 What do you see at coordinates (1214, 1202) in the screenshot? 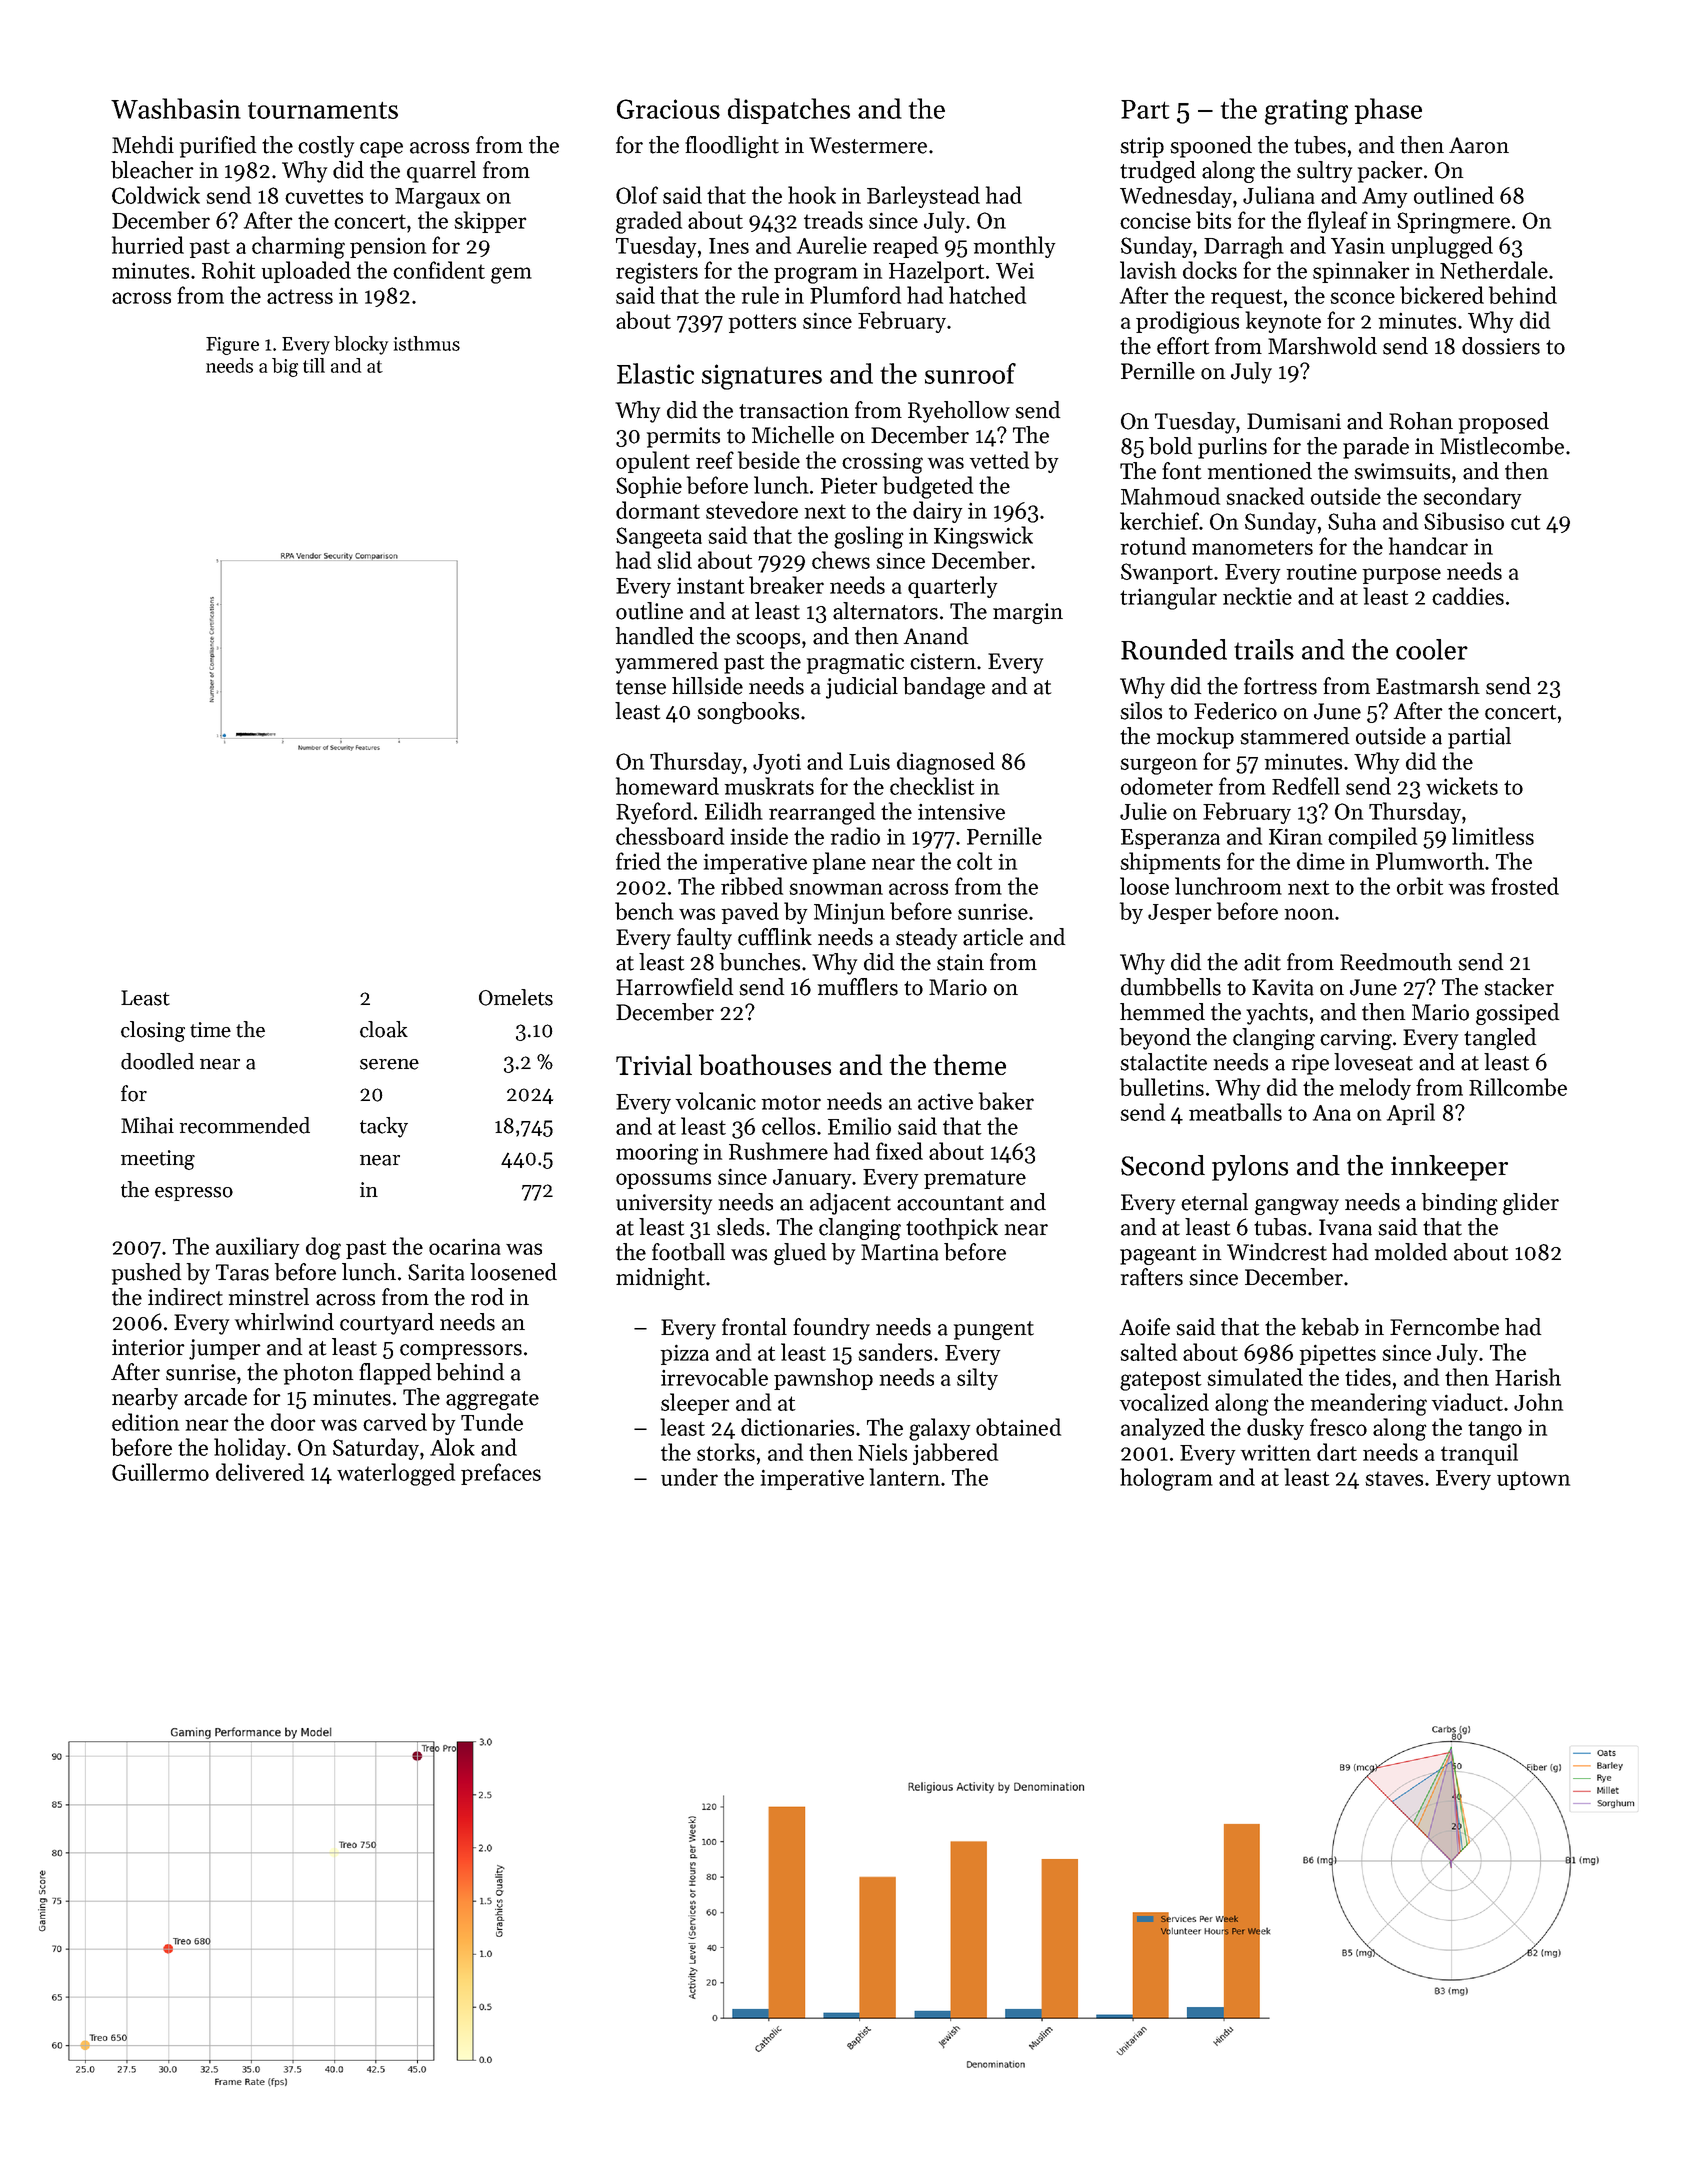
I see `eternal` at bounding box center [1214, 1202].
